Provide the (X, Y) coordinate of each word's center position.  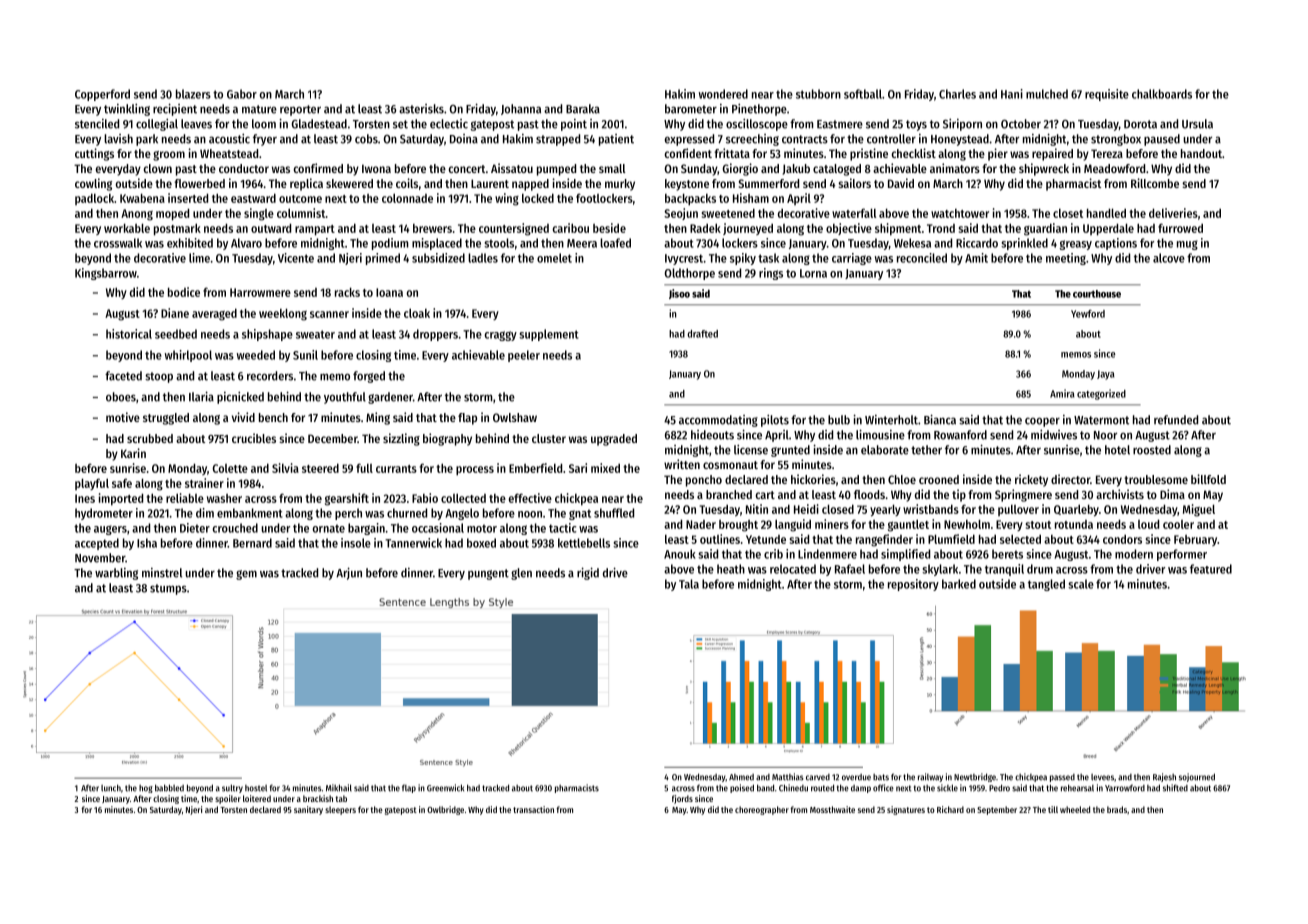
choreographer (762, 810)
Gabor (242, 94)
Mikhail (339, 788)
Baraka (583, 109)
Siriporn (962, 125)
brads (1117, 809)
